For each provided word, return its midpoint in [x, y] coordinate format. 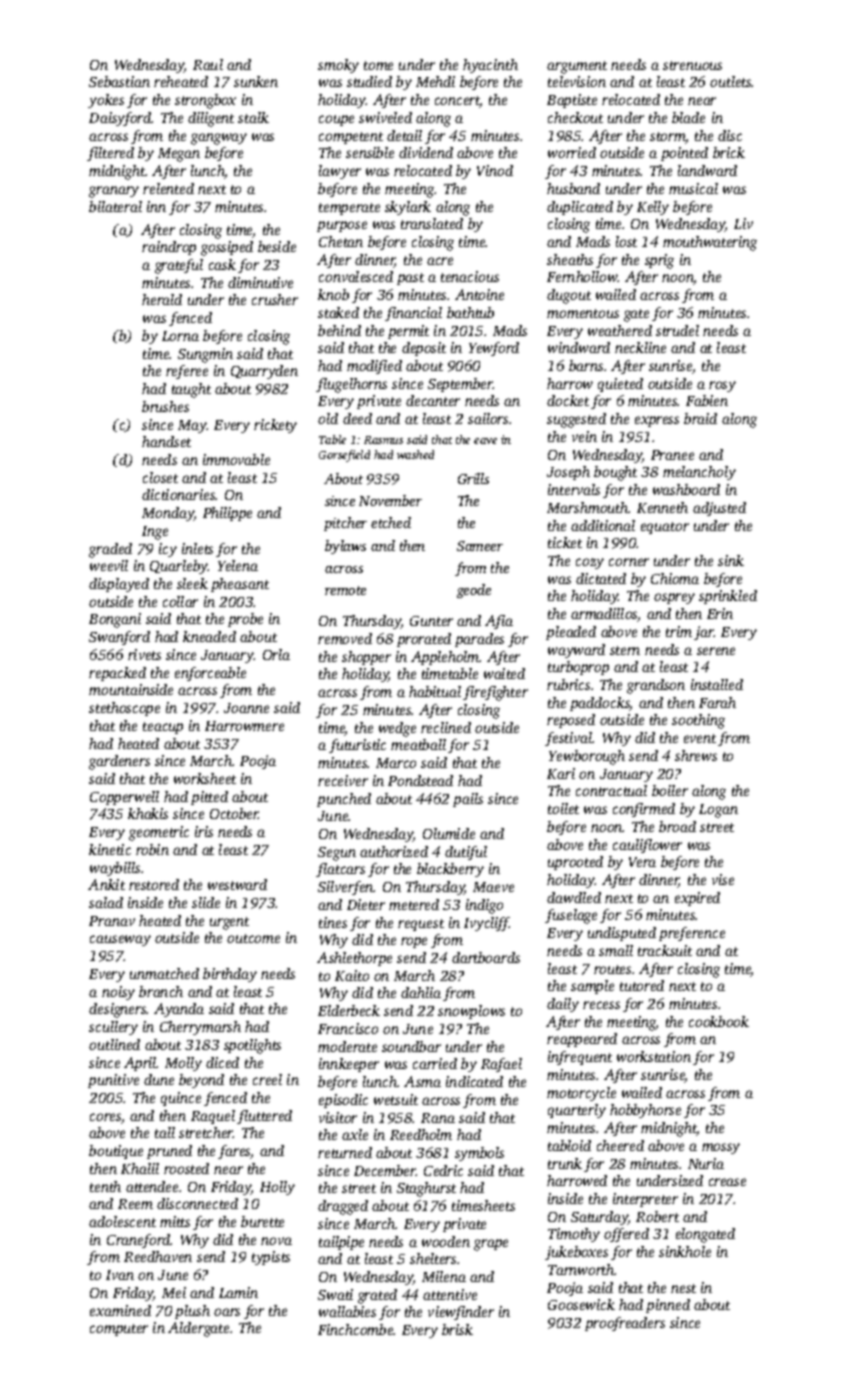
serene [716, 651]
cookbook [719, 1021]
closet [160, 477]
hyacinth [490, 66]
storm [668, 138]
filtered [110, 154]
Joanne [246, 708]
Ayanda [179, 1010]
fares [234, 1152]
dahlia [421, 992]
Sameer [480, 546]
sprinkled [728, 597]
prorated [424, 640]
